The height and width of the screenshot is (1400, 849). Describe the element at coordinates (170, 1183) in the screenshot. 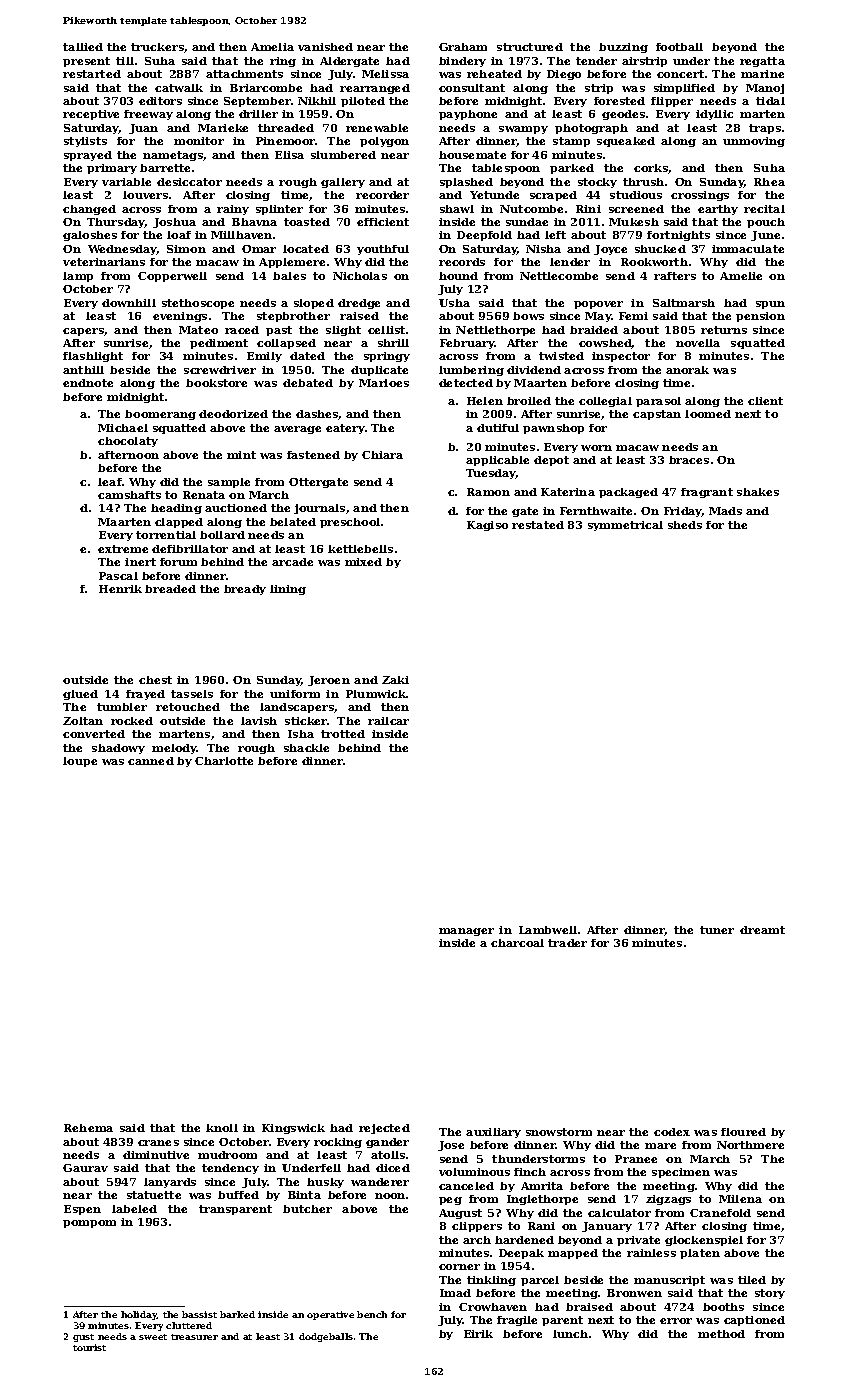

I see `lanyards` at that location.
